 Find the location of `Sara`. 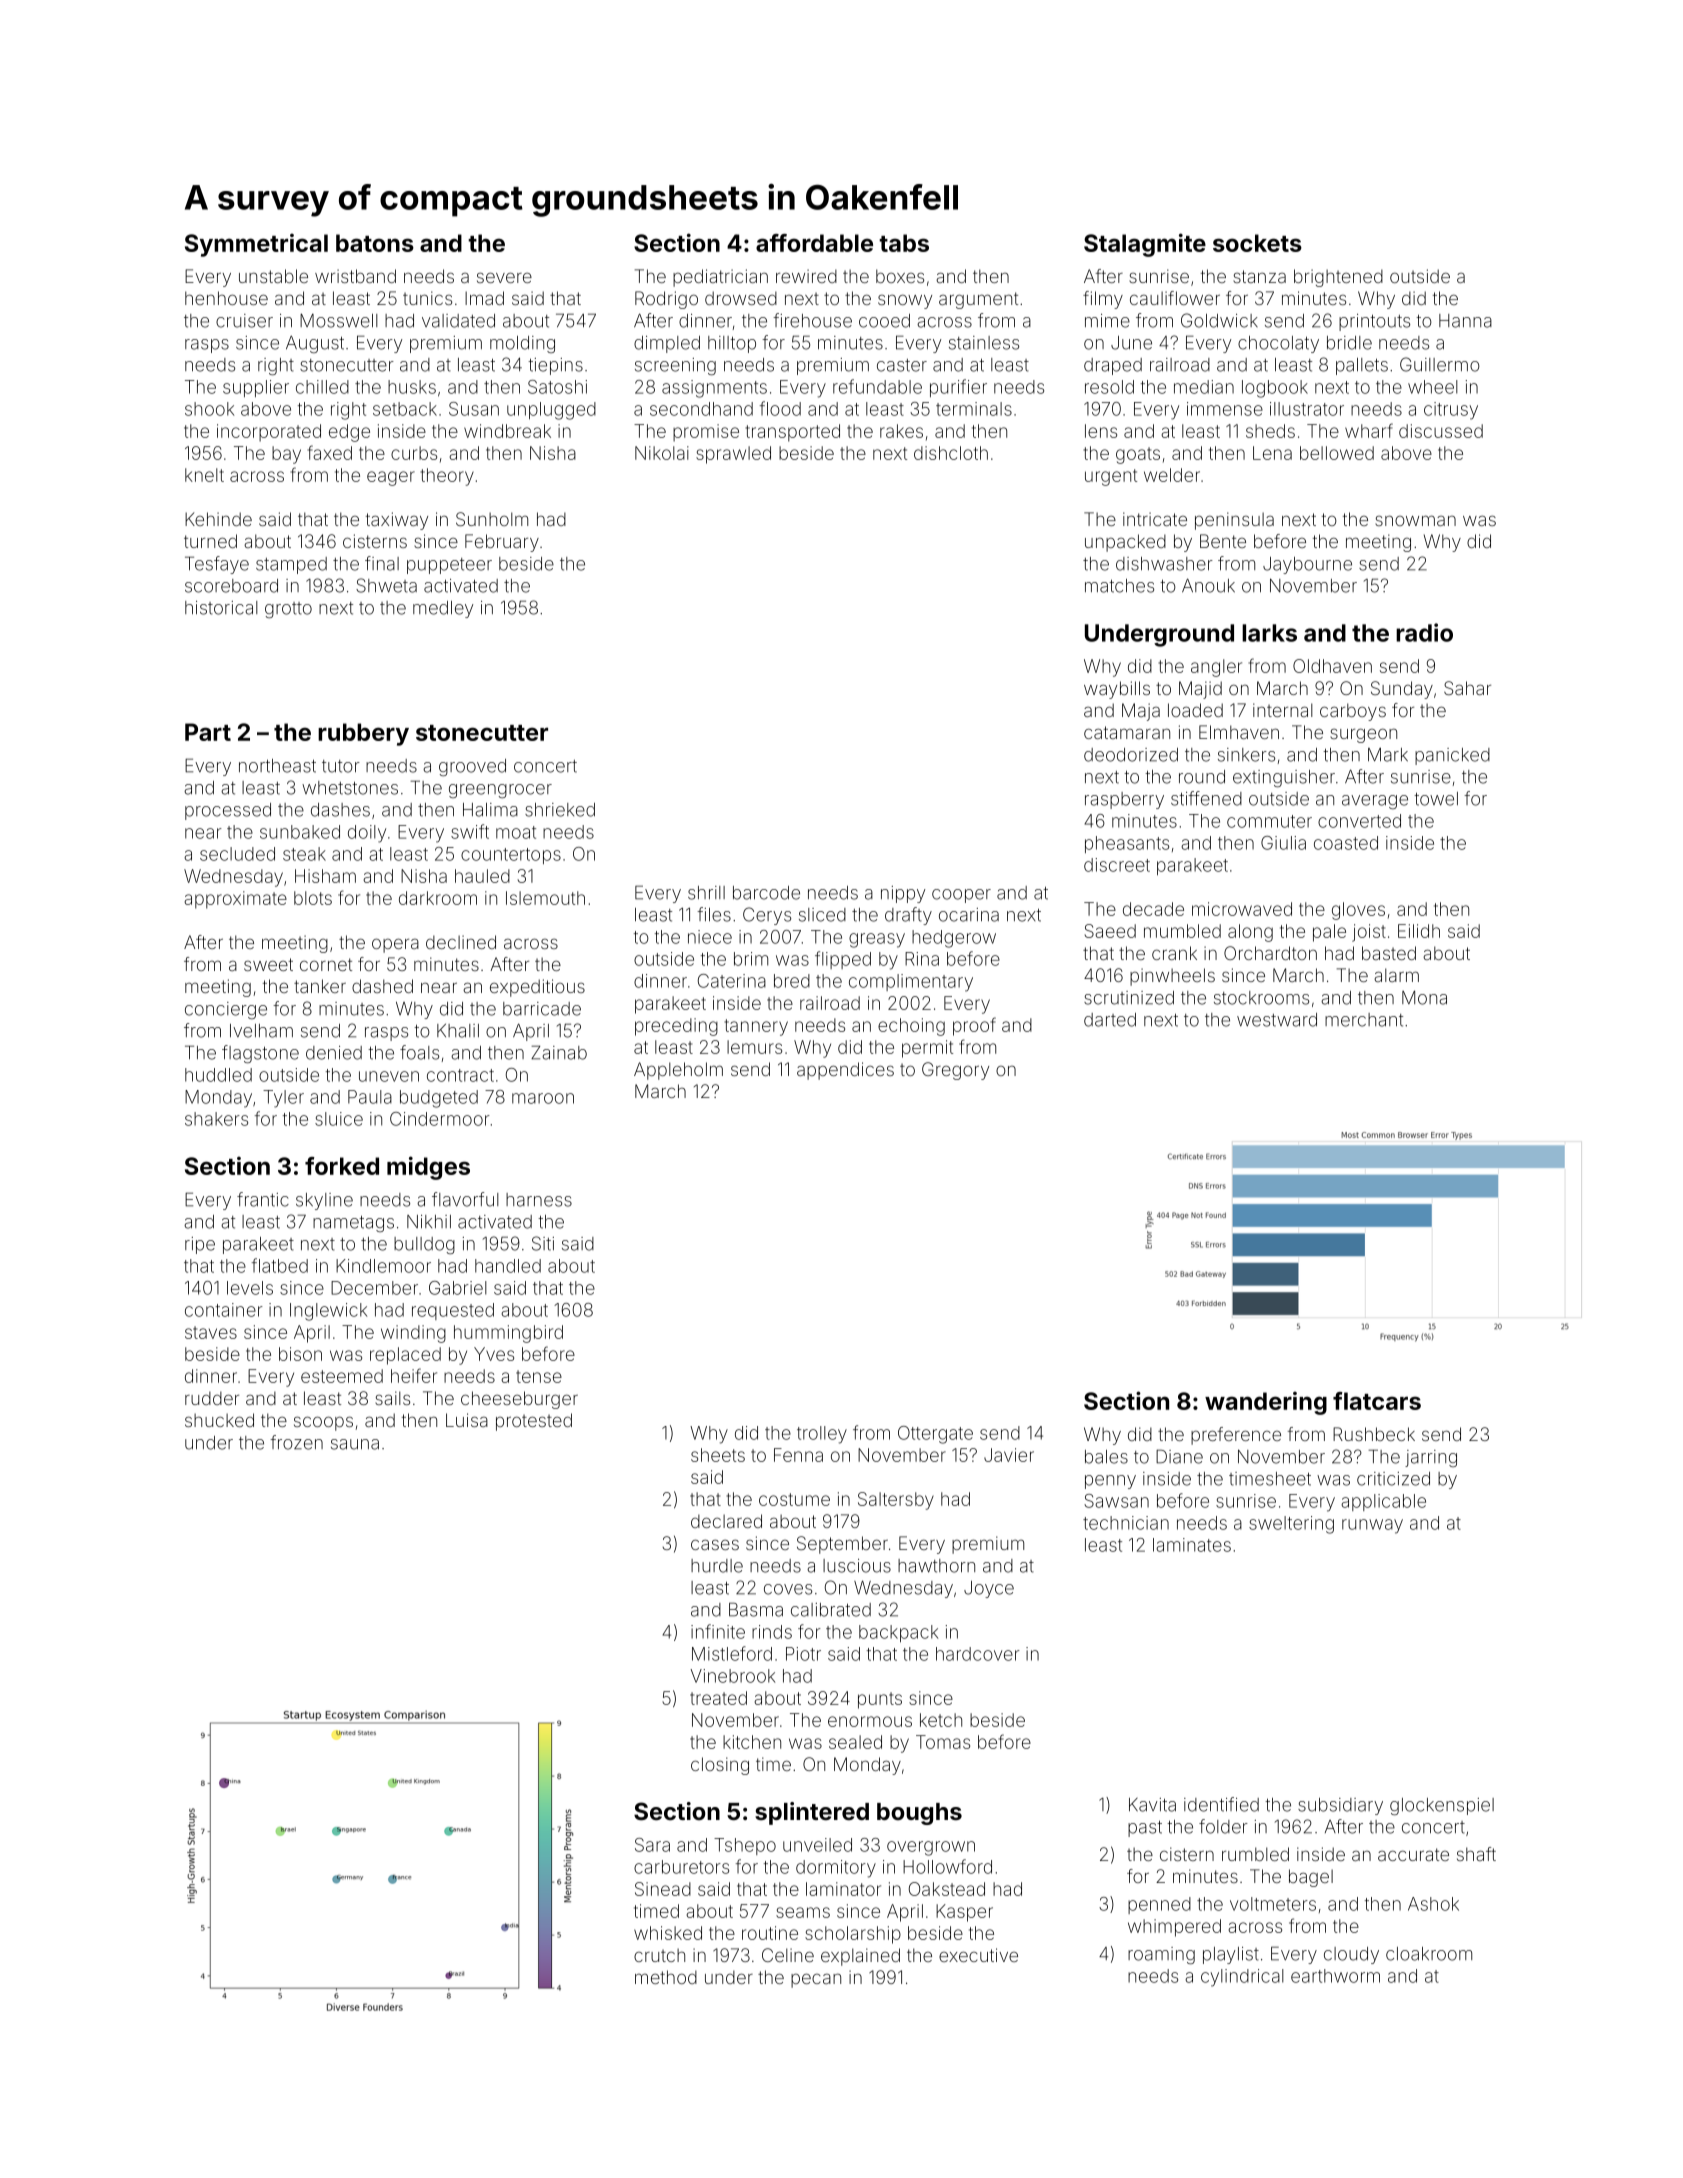

Sara is located at coordinates (652, 1845).
